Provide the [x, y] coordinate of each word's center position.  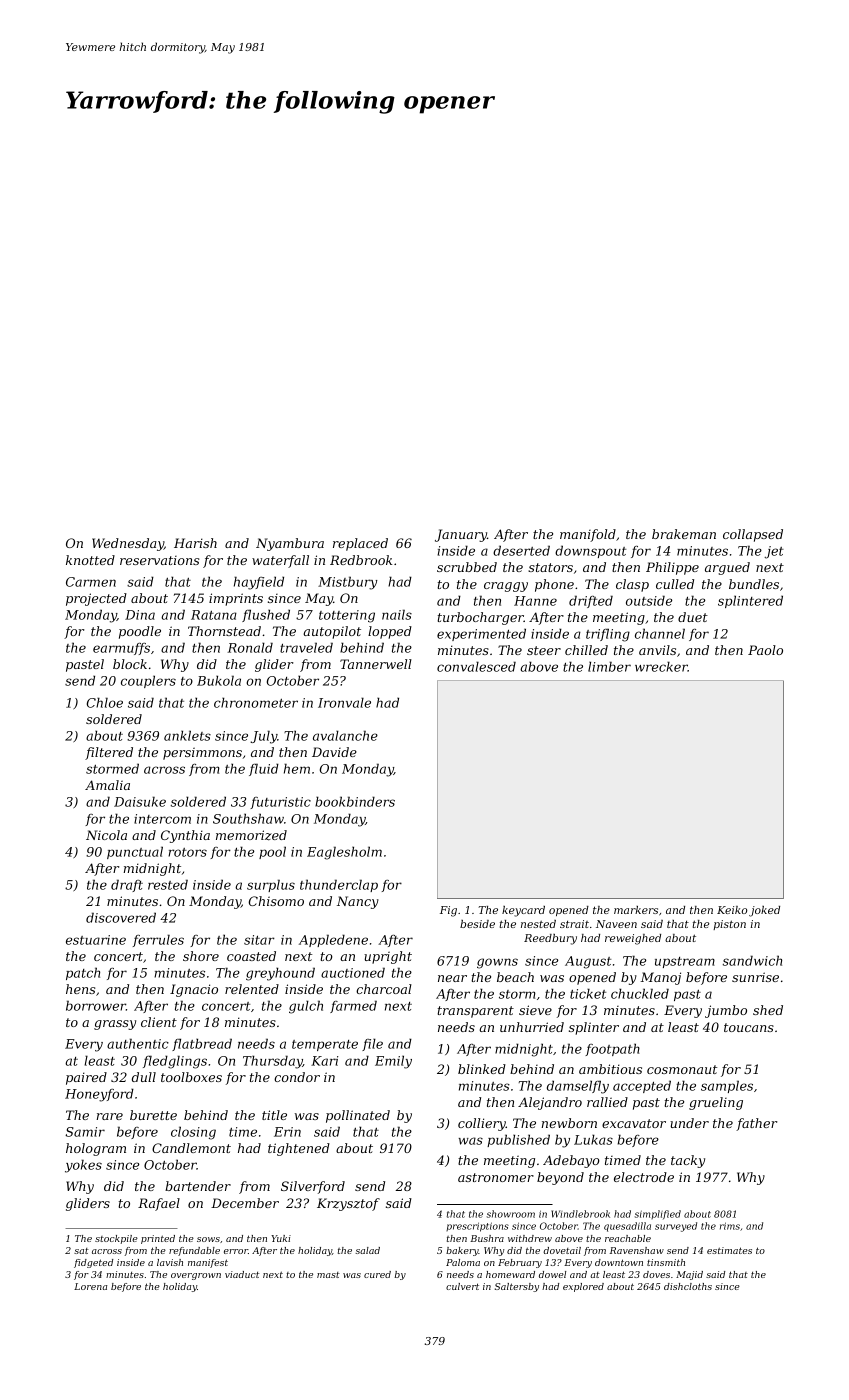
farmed [353, 1006]
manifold [588, 535]
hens [80, 989]
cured [377, 1274]
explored [583, 1287]
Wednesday [128, 544]
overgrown [196, 1276]
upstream [685, 962]
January [461, 535]
